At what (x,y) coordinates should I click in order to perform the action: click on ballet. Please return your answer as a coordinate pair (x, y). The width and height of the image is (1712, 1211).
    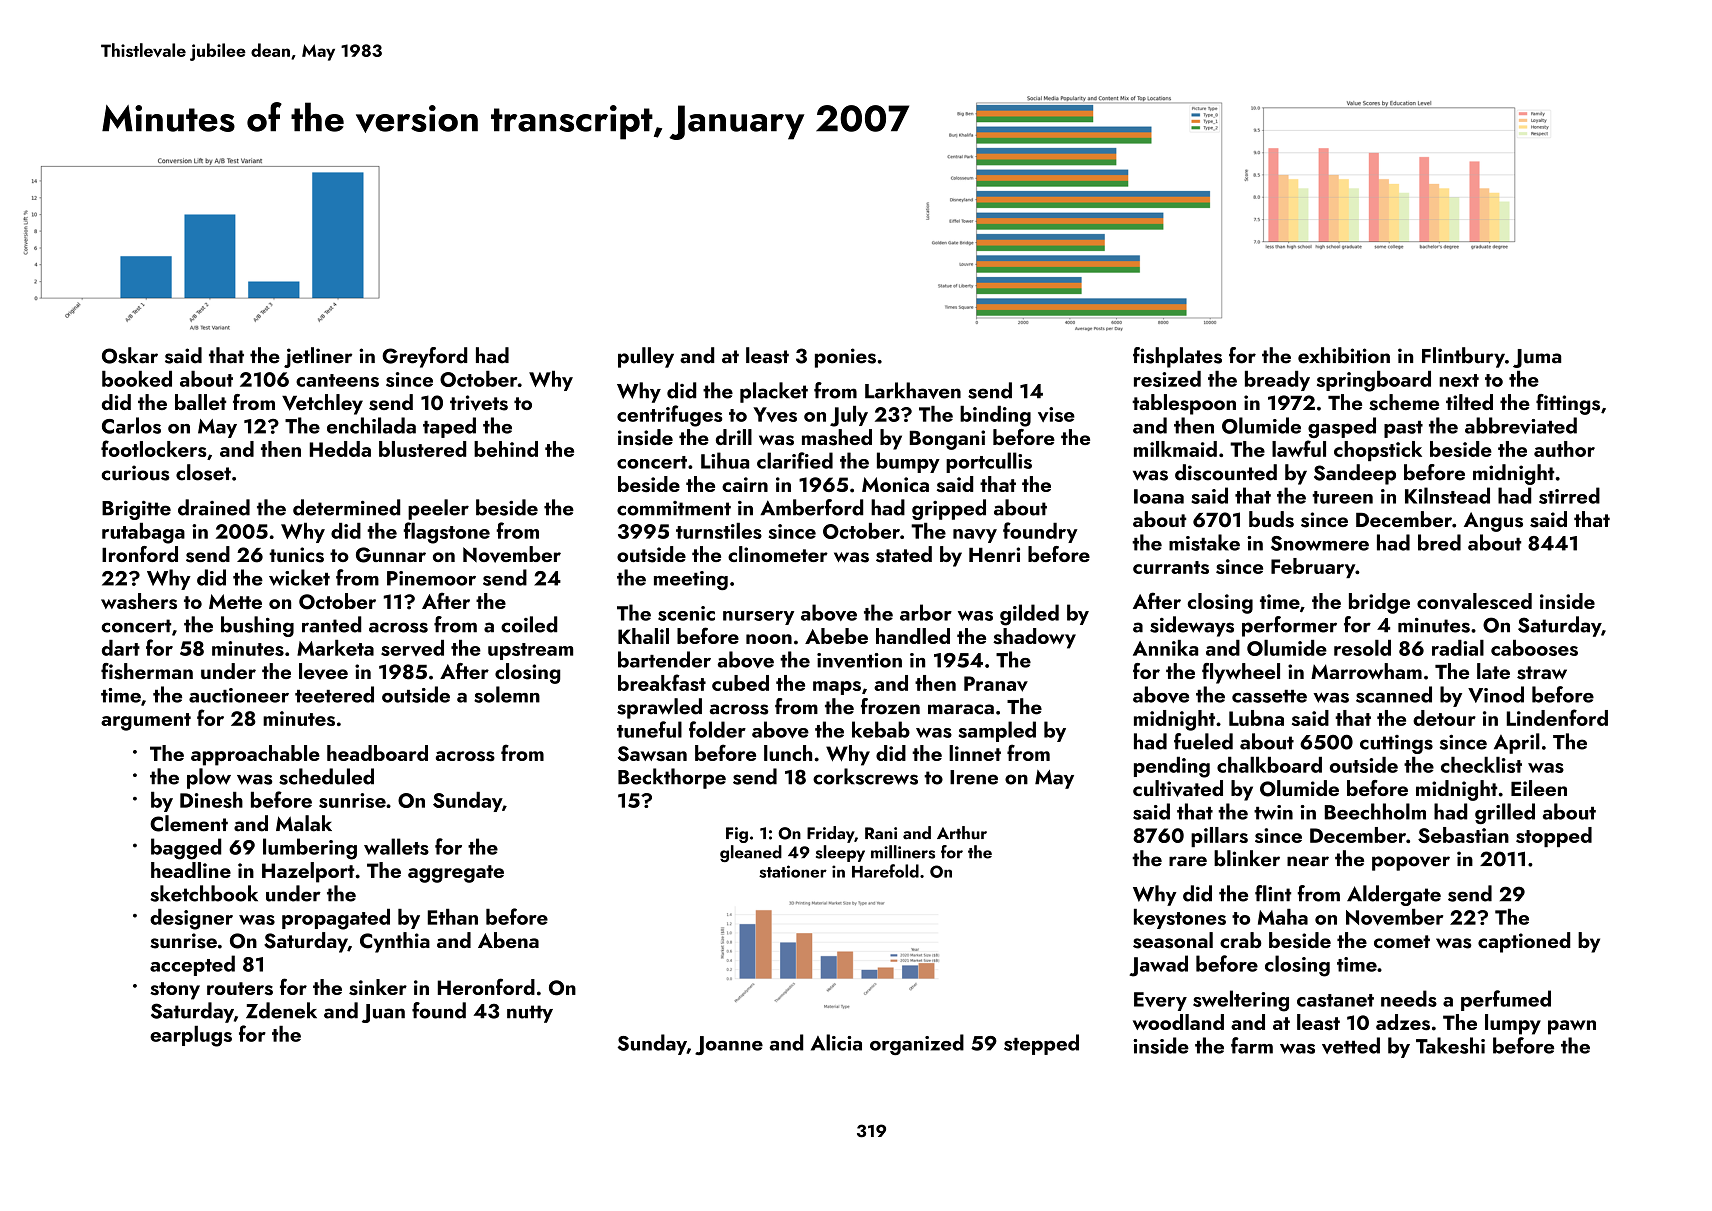
    Looking at the image, I should click on (200, 402).
